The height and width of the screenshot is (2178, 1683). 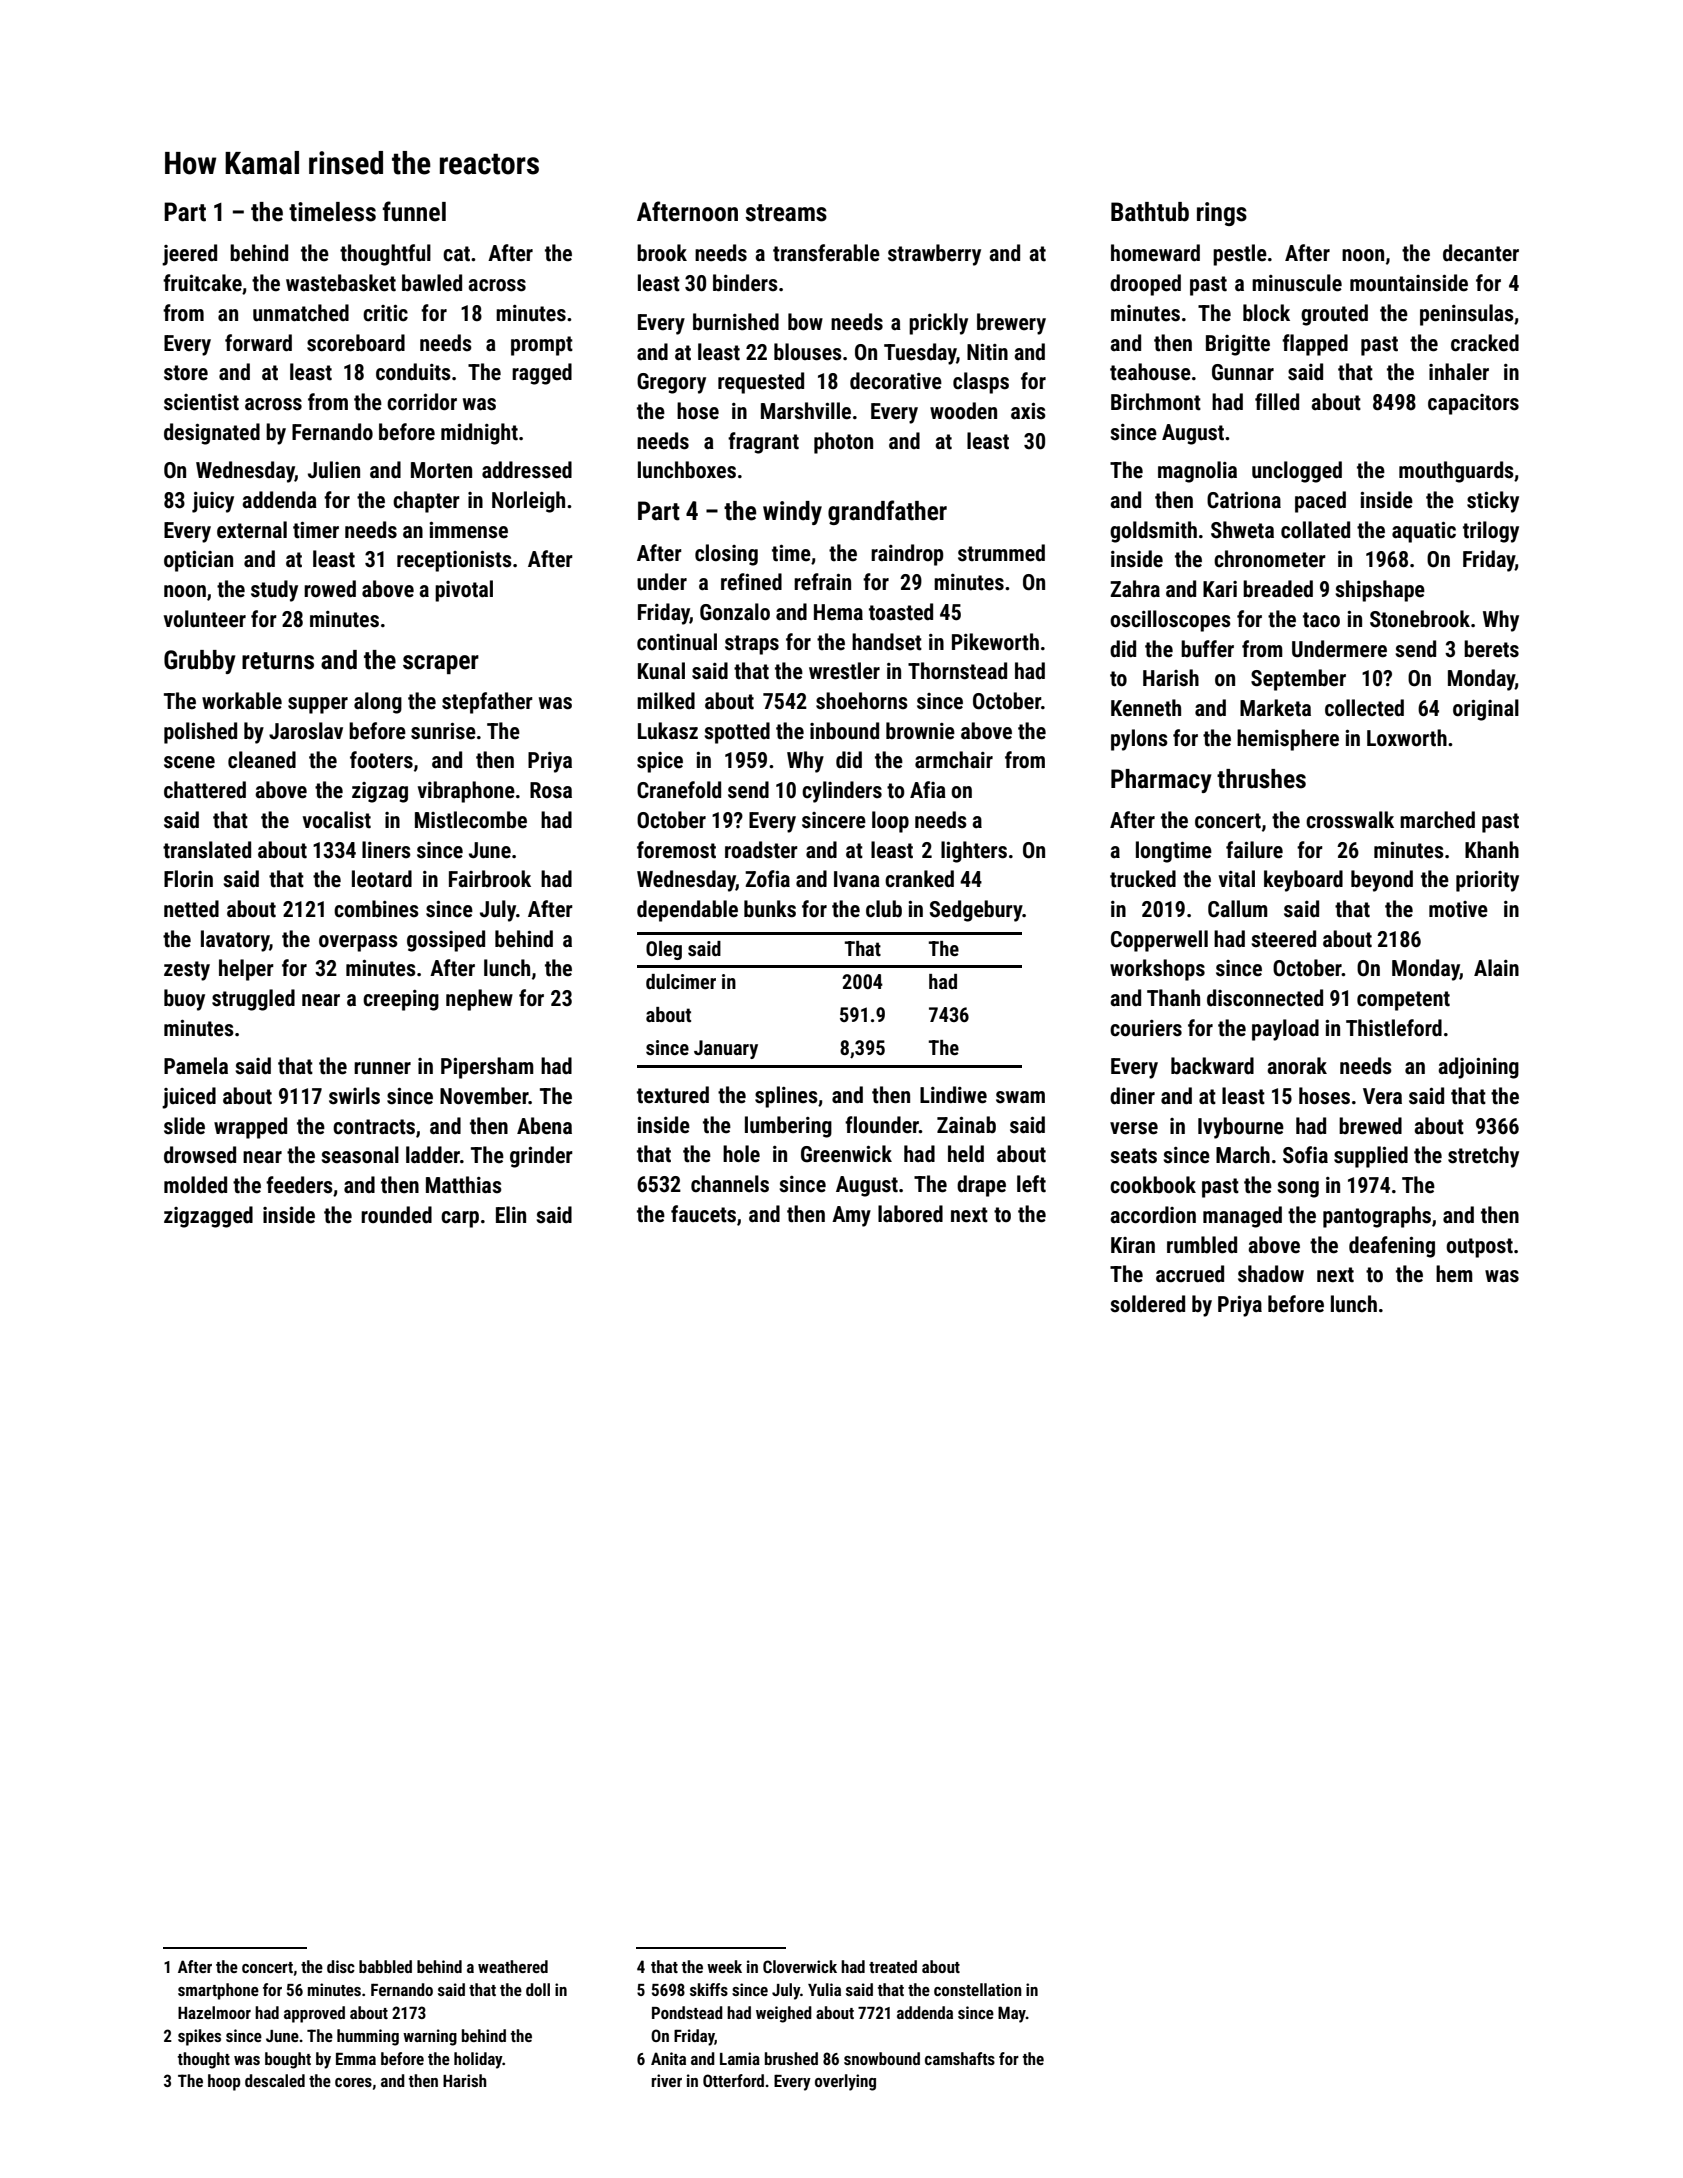 What do you see at coordinates (786, 213) in the screenshot?
I see `streams` at bounding box center [786, 213].
